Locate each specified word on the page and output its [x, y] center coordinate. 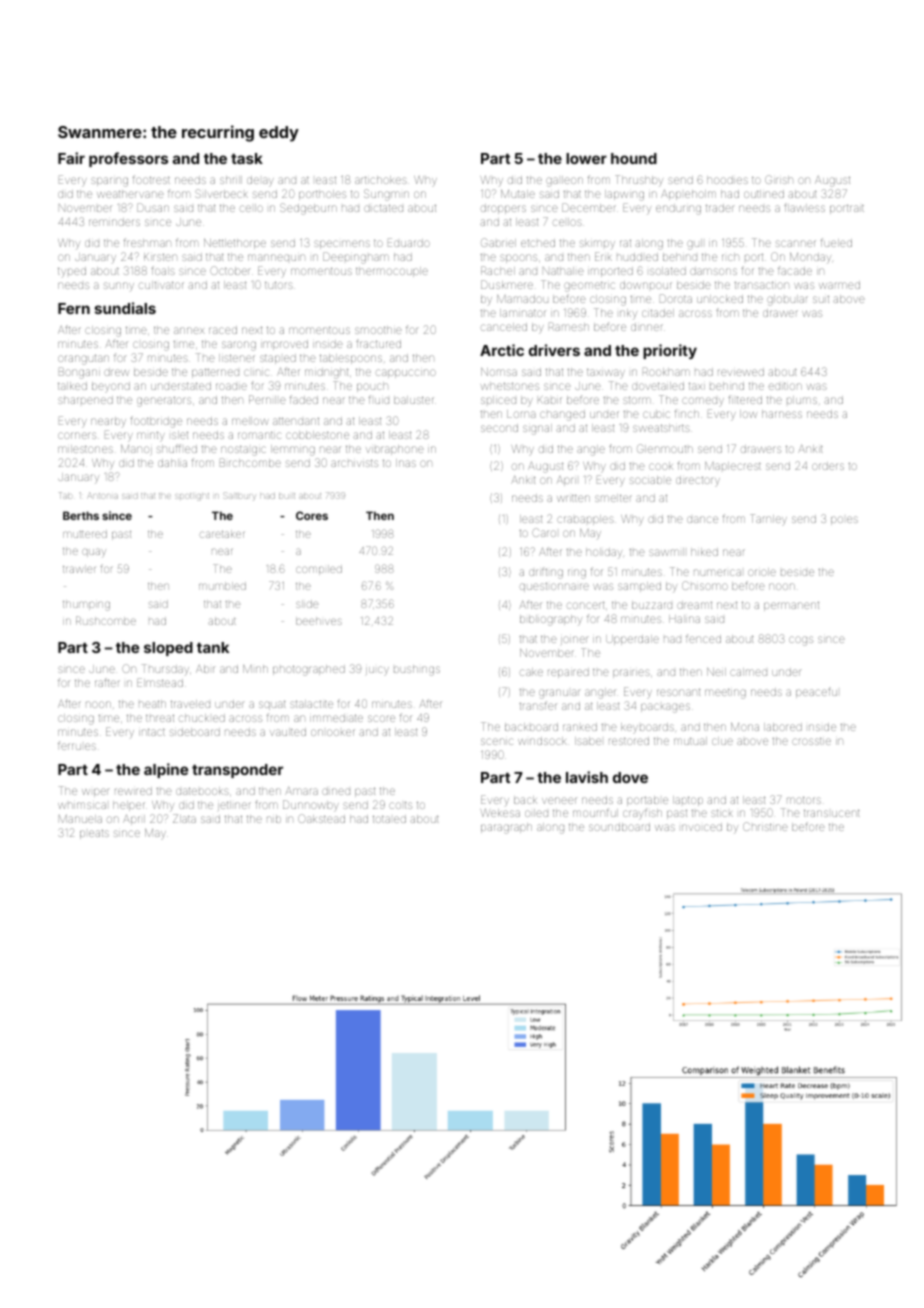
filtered [745, 399]
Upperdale [632, 640]
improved [284, 345]
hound [634, 158]
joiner [575, 640]
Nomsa [499, 372]
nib [274, 819]
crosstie [811, 741]
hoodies [727, 180]
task [247, 158]
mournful [595, 812]
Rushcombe [106, 620]
